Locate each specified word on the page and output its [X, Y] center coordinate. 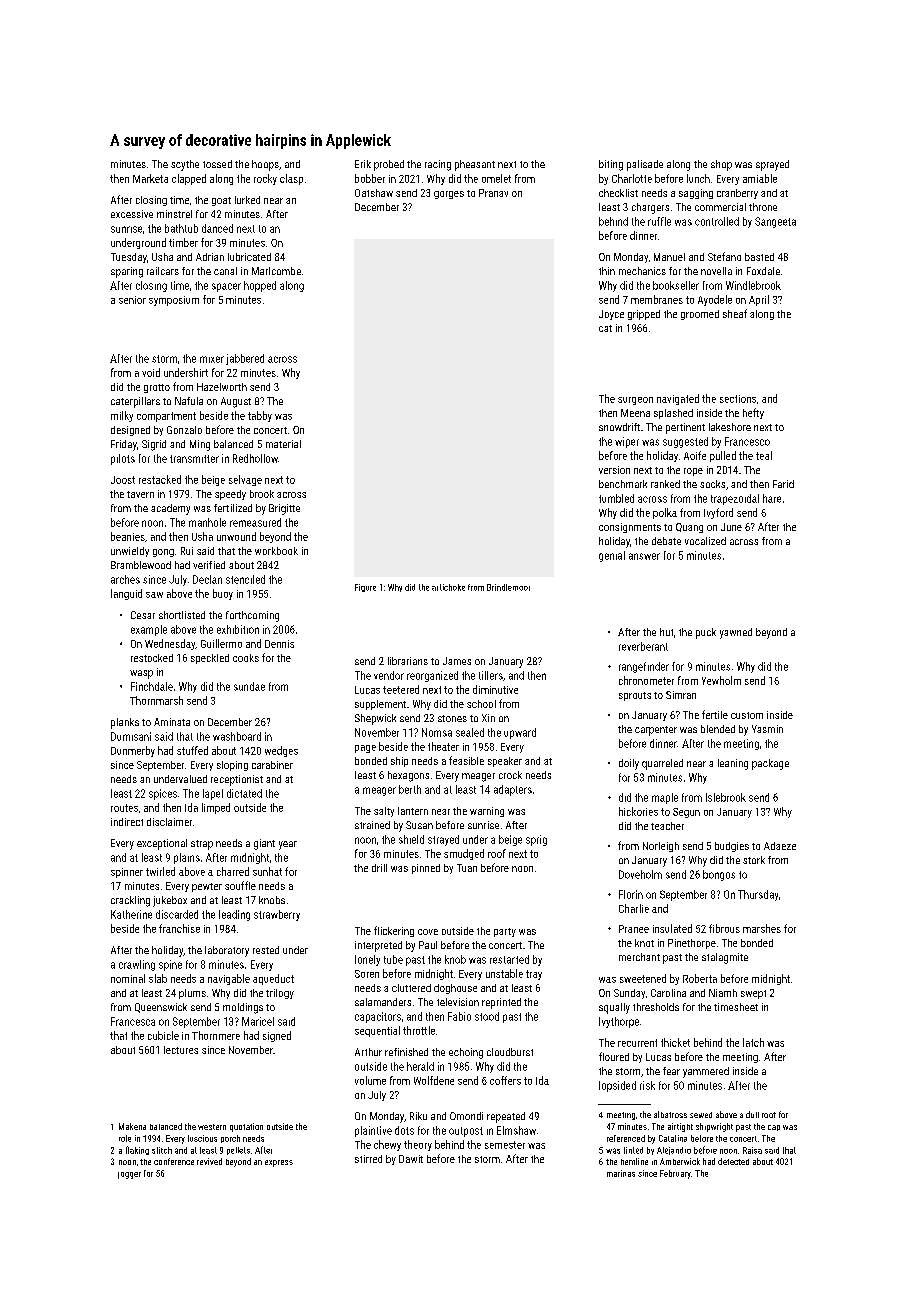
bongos [719, 875]
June [731, 527]
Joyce [611, 315]
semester [505, 1145]
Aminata [172, 722]
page [365, 749]
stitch [162, 1150]
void [151, 372]
